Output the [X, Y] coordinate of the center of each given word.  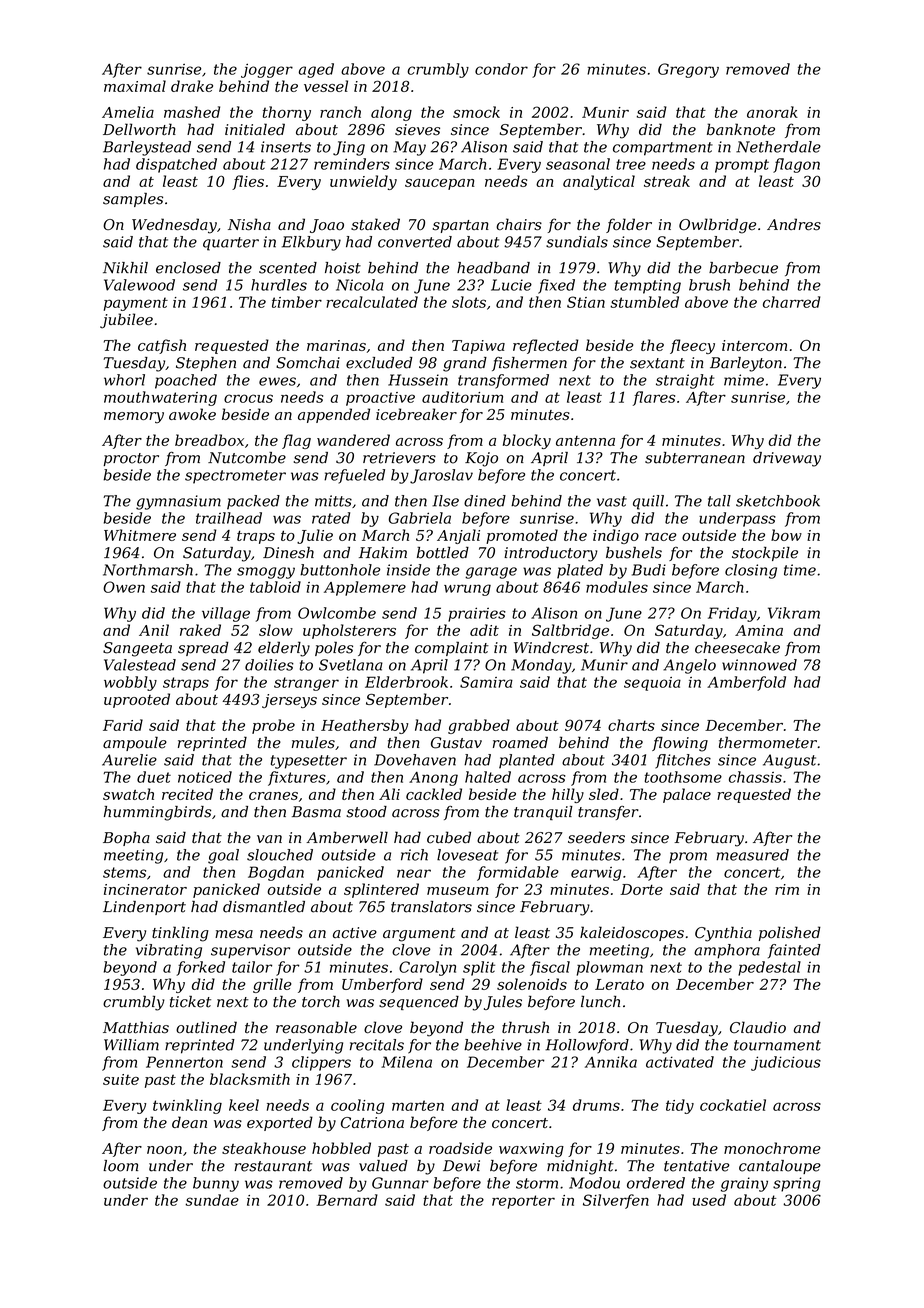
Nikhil [125, 268]
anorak [772, 112]
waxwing [531, 1150]
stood [366, 812]
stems [124, 872]
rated [331, 518]
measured [752, 855]
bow [786, 535]
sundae [212, 1200]
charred [792, 302]
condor [501, 69]
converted [415, 242]
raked [200, 630]
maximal [135, 86]
